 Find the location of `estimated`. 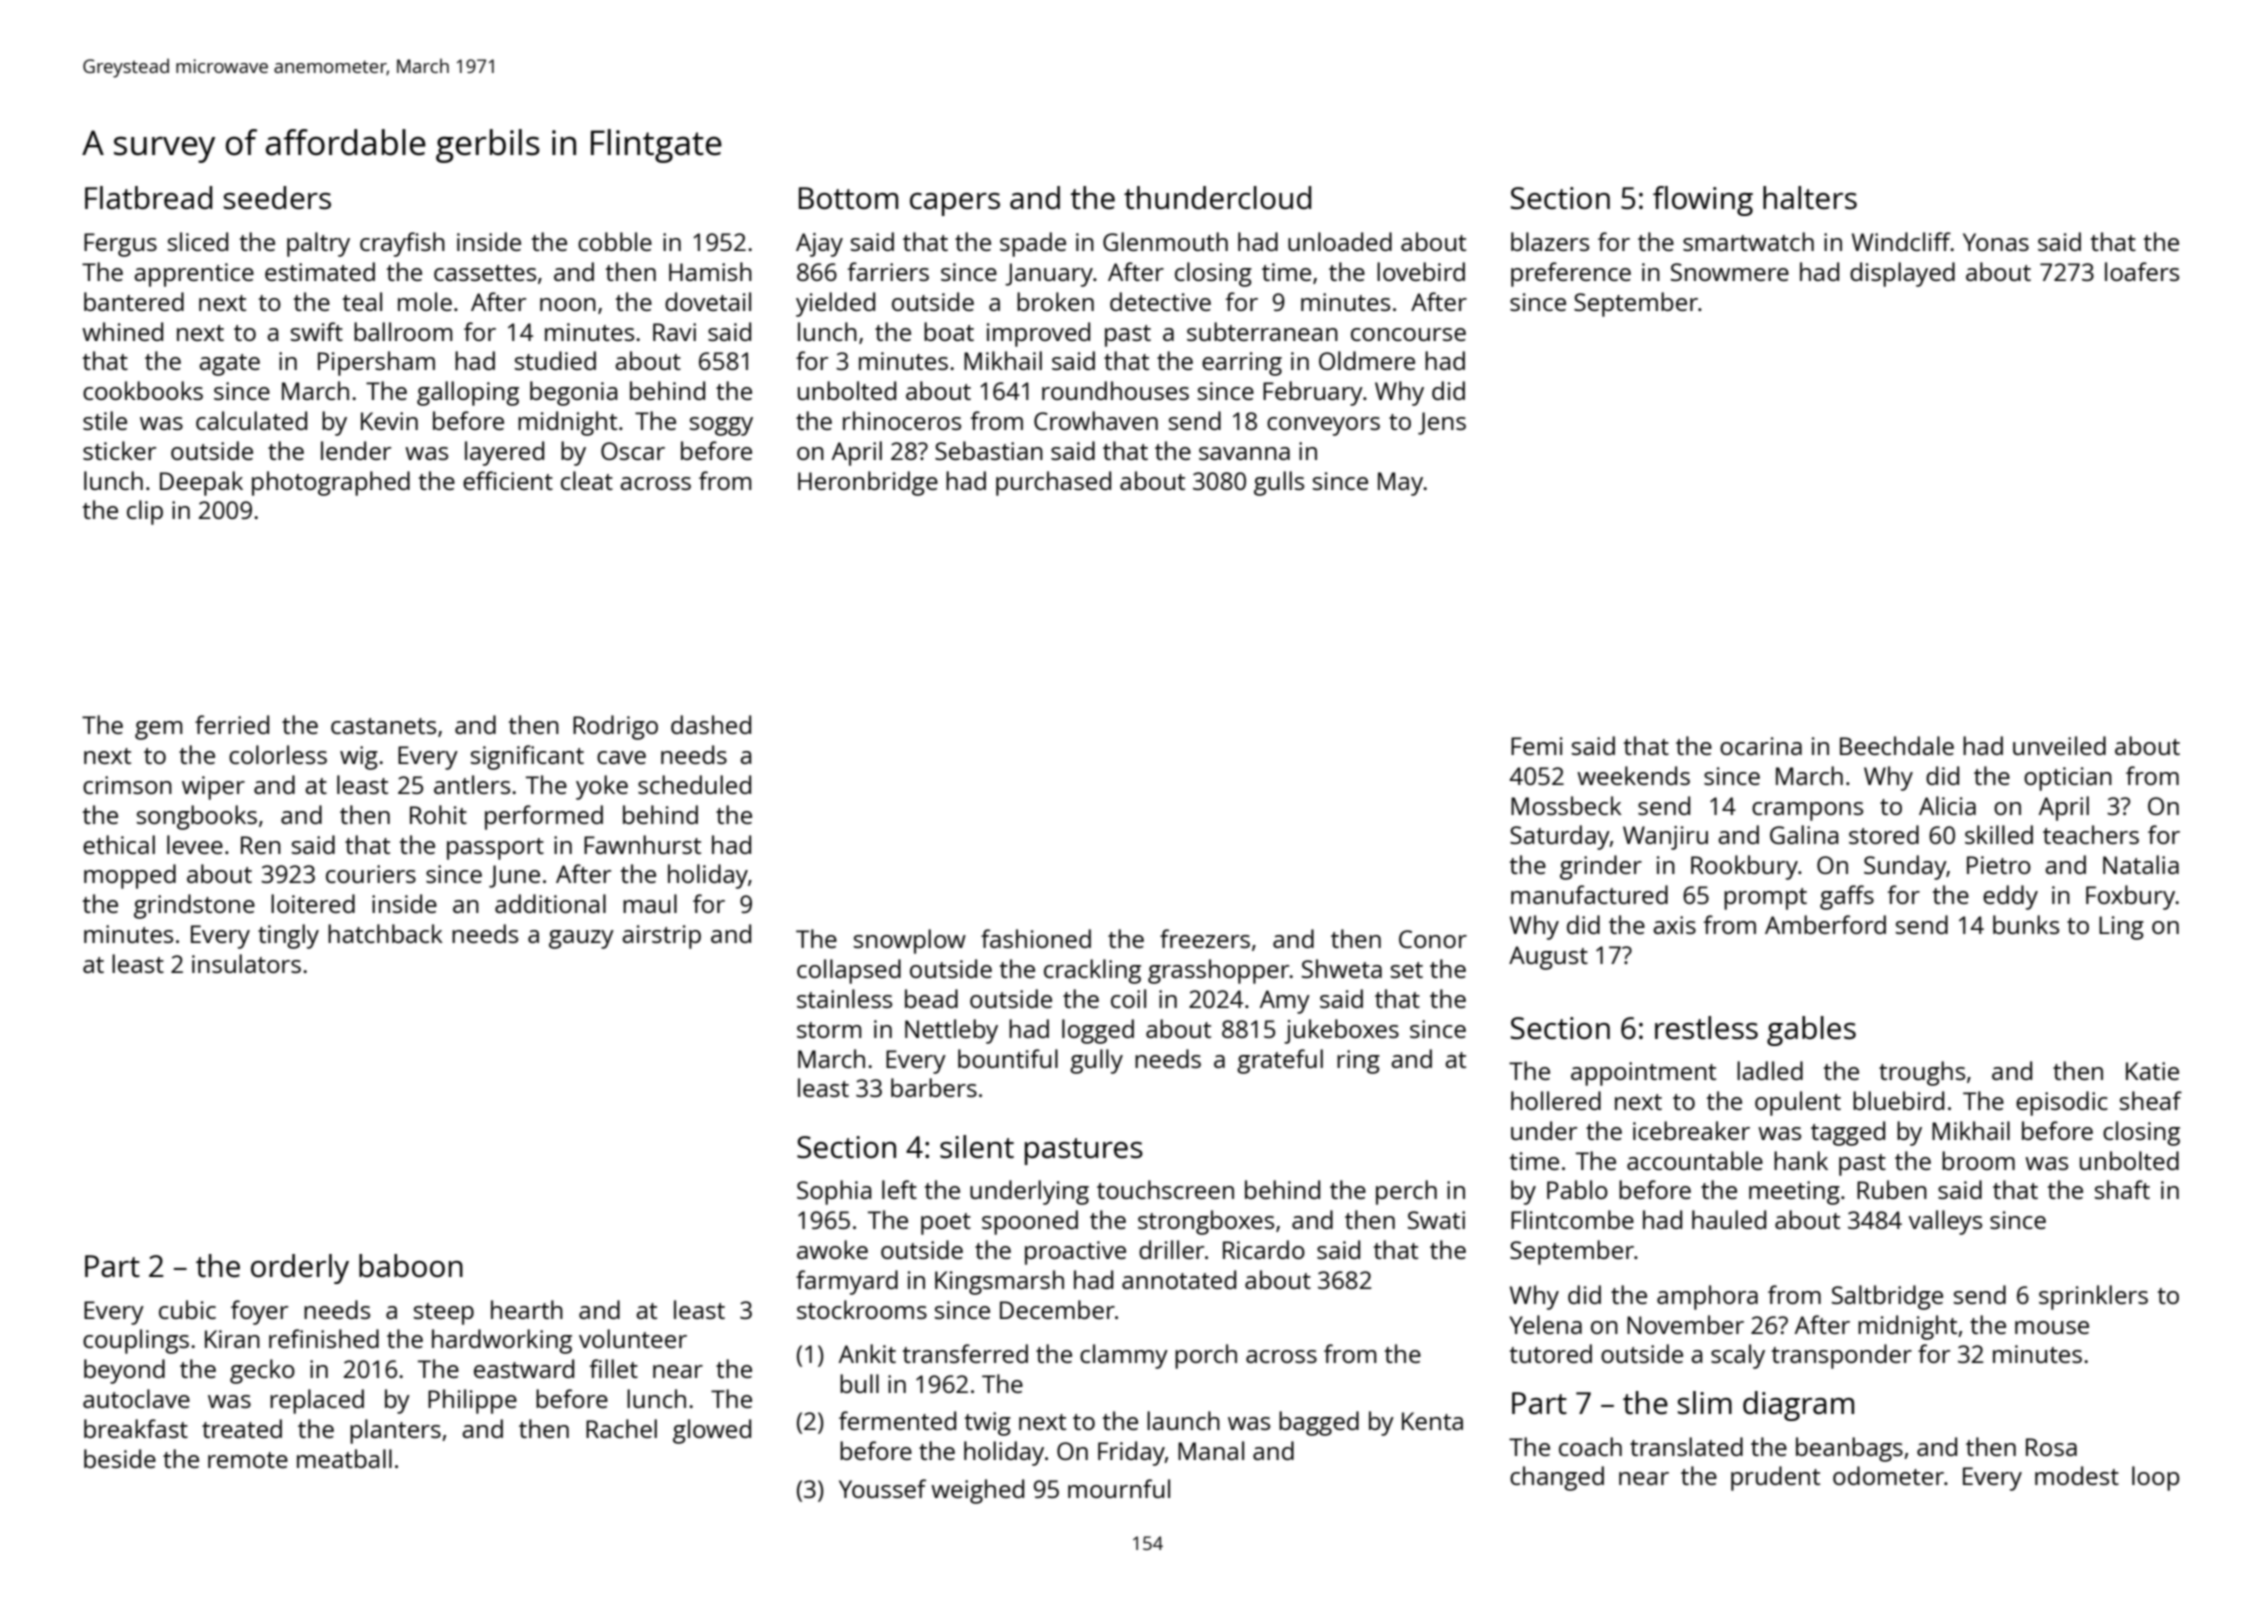

estimated is located at coordinates (320, 271).
